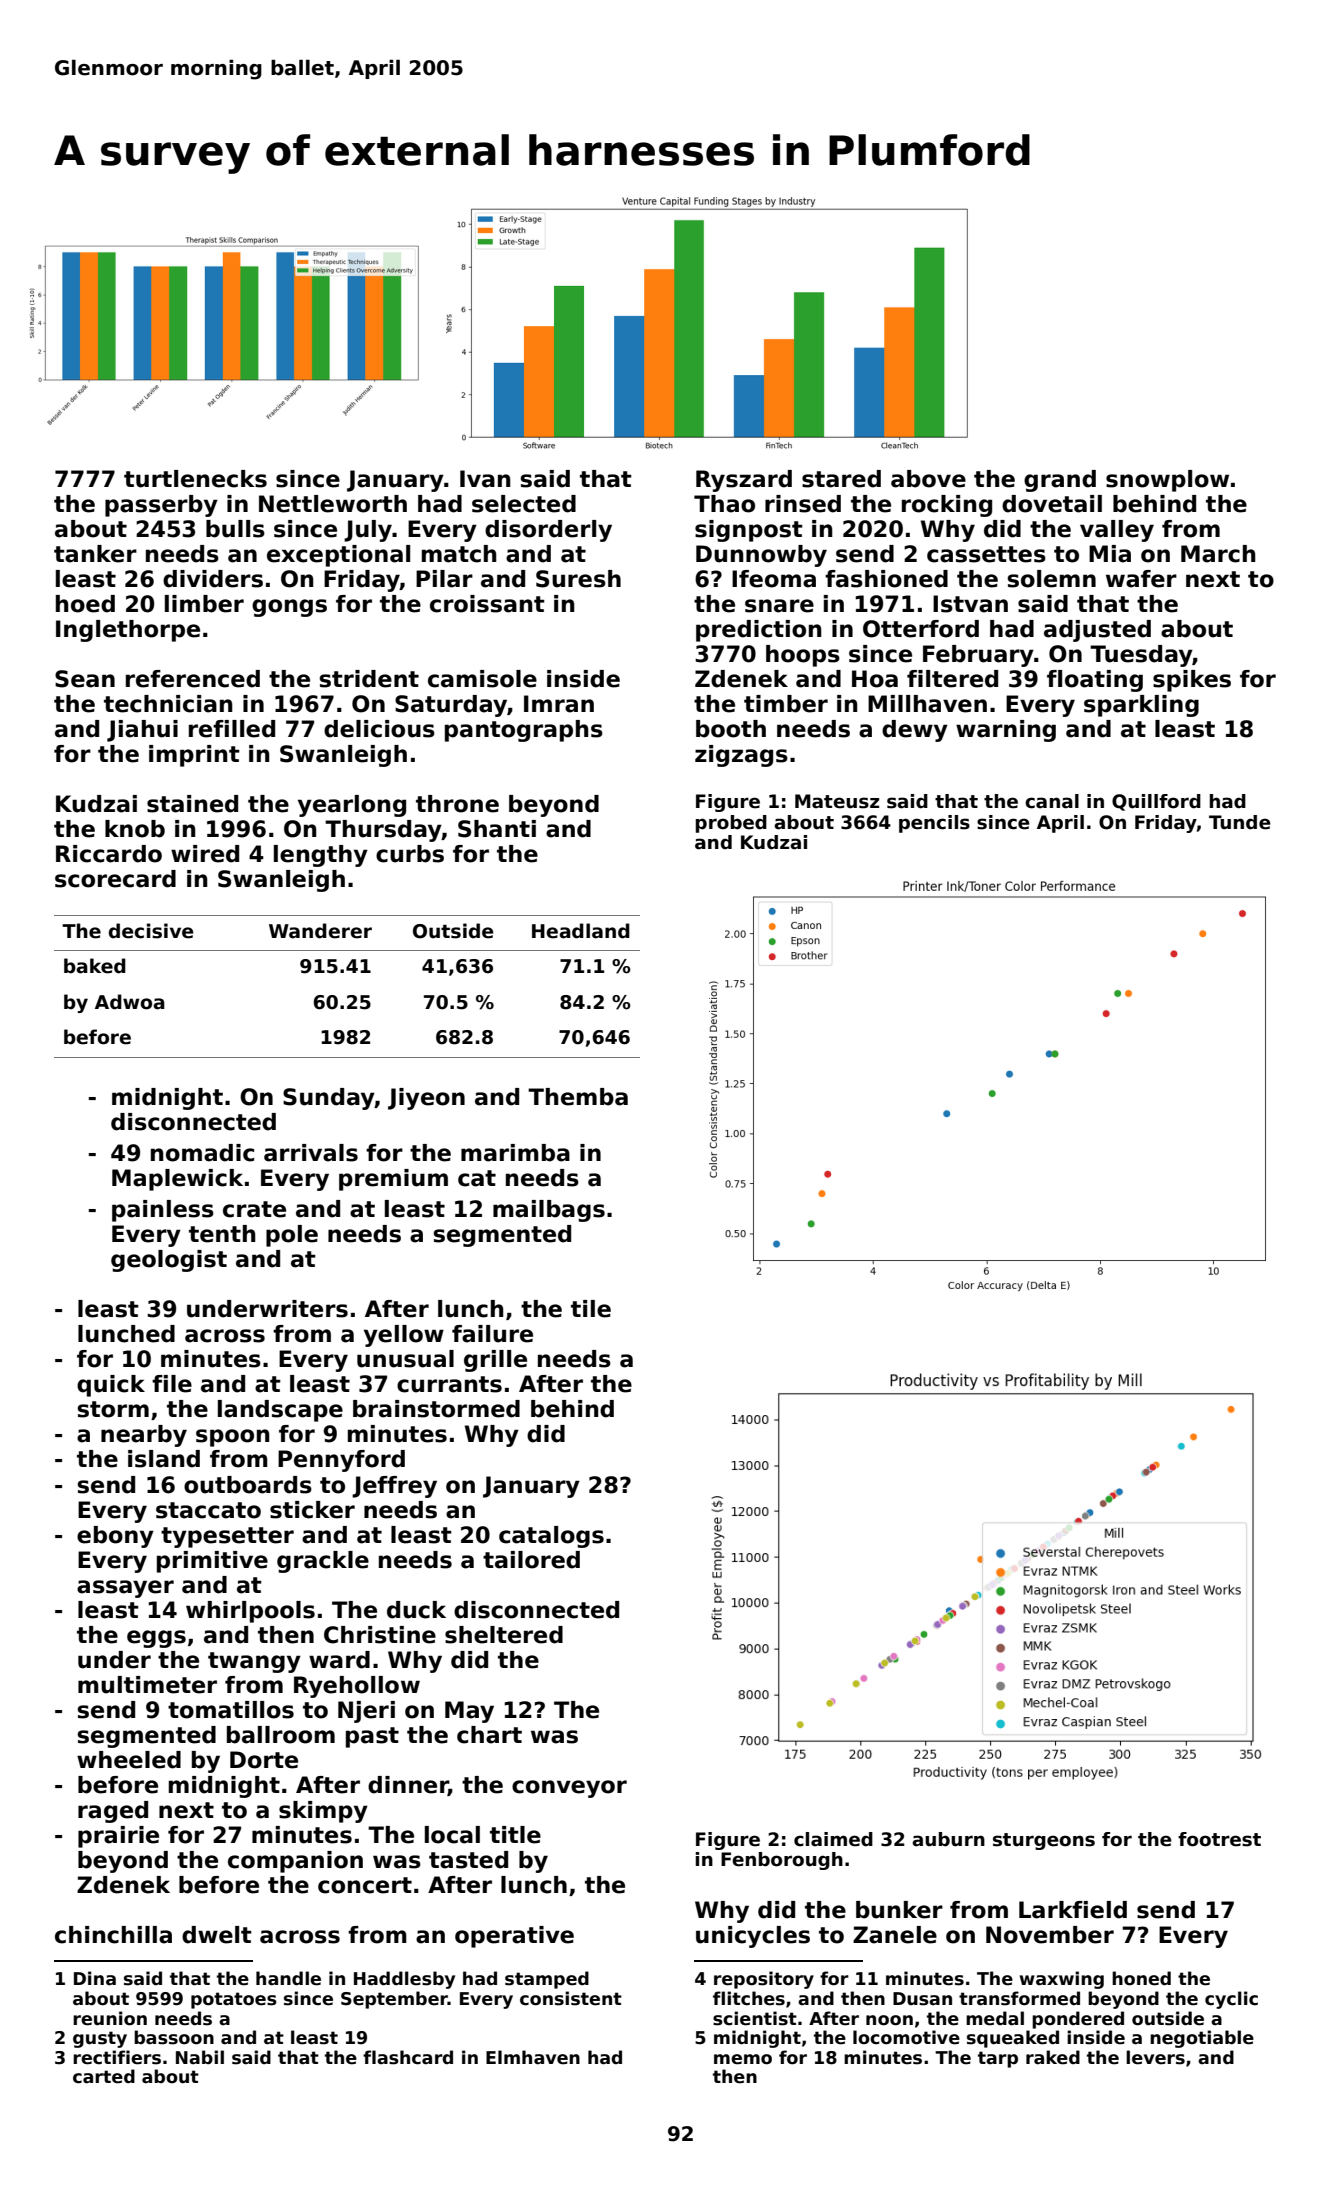  I want to click on Themba, so click(578, 1097).
